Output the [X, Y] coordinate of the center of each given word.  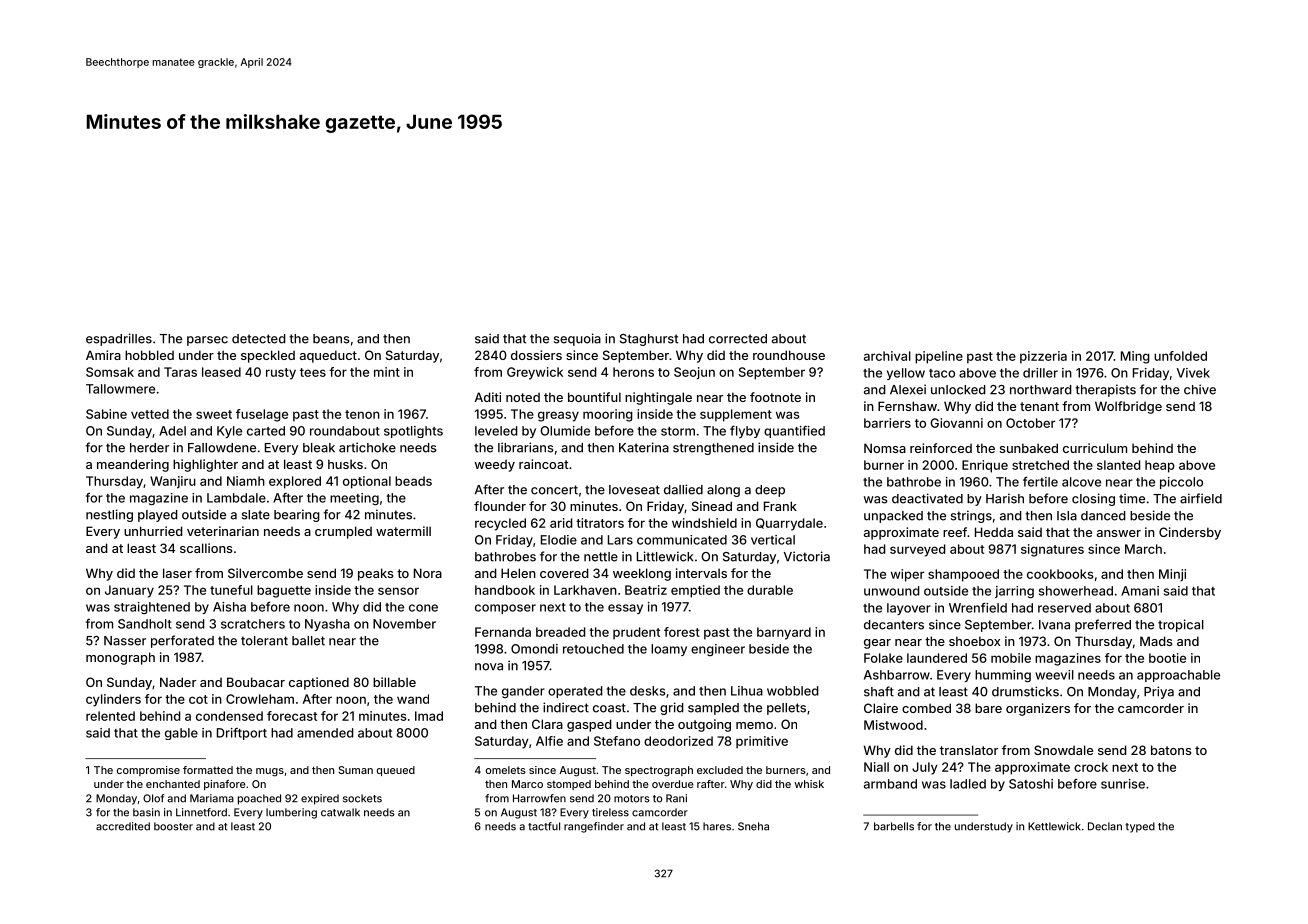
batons [1171, 750]
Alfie [549, 741]
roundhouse [789, 355]
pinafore [225, 785]
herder [149, 448]
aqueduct [328, 356]
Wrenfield [978, 608]
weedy [495, 466]
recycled [500, 524]
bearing [297, 515]
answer [1119, 533]
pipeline [939, 357]
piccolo [1181, 483]
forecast [292, 716]
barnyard [784, 633]
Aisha [229, 607]
